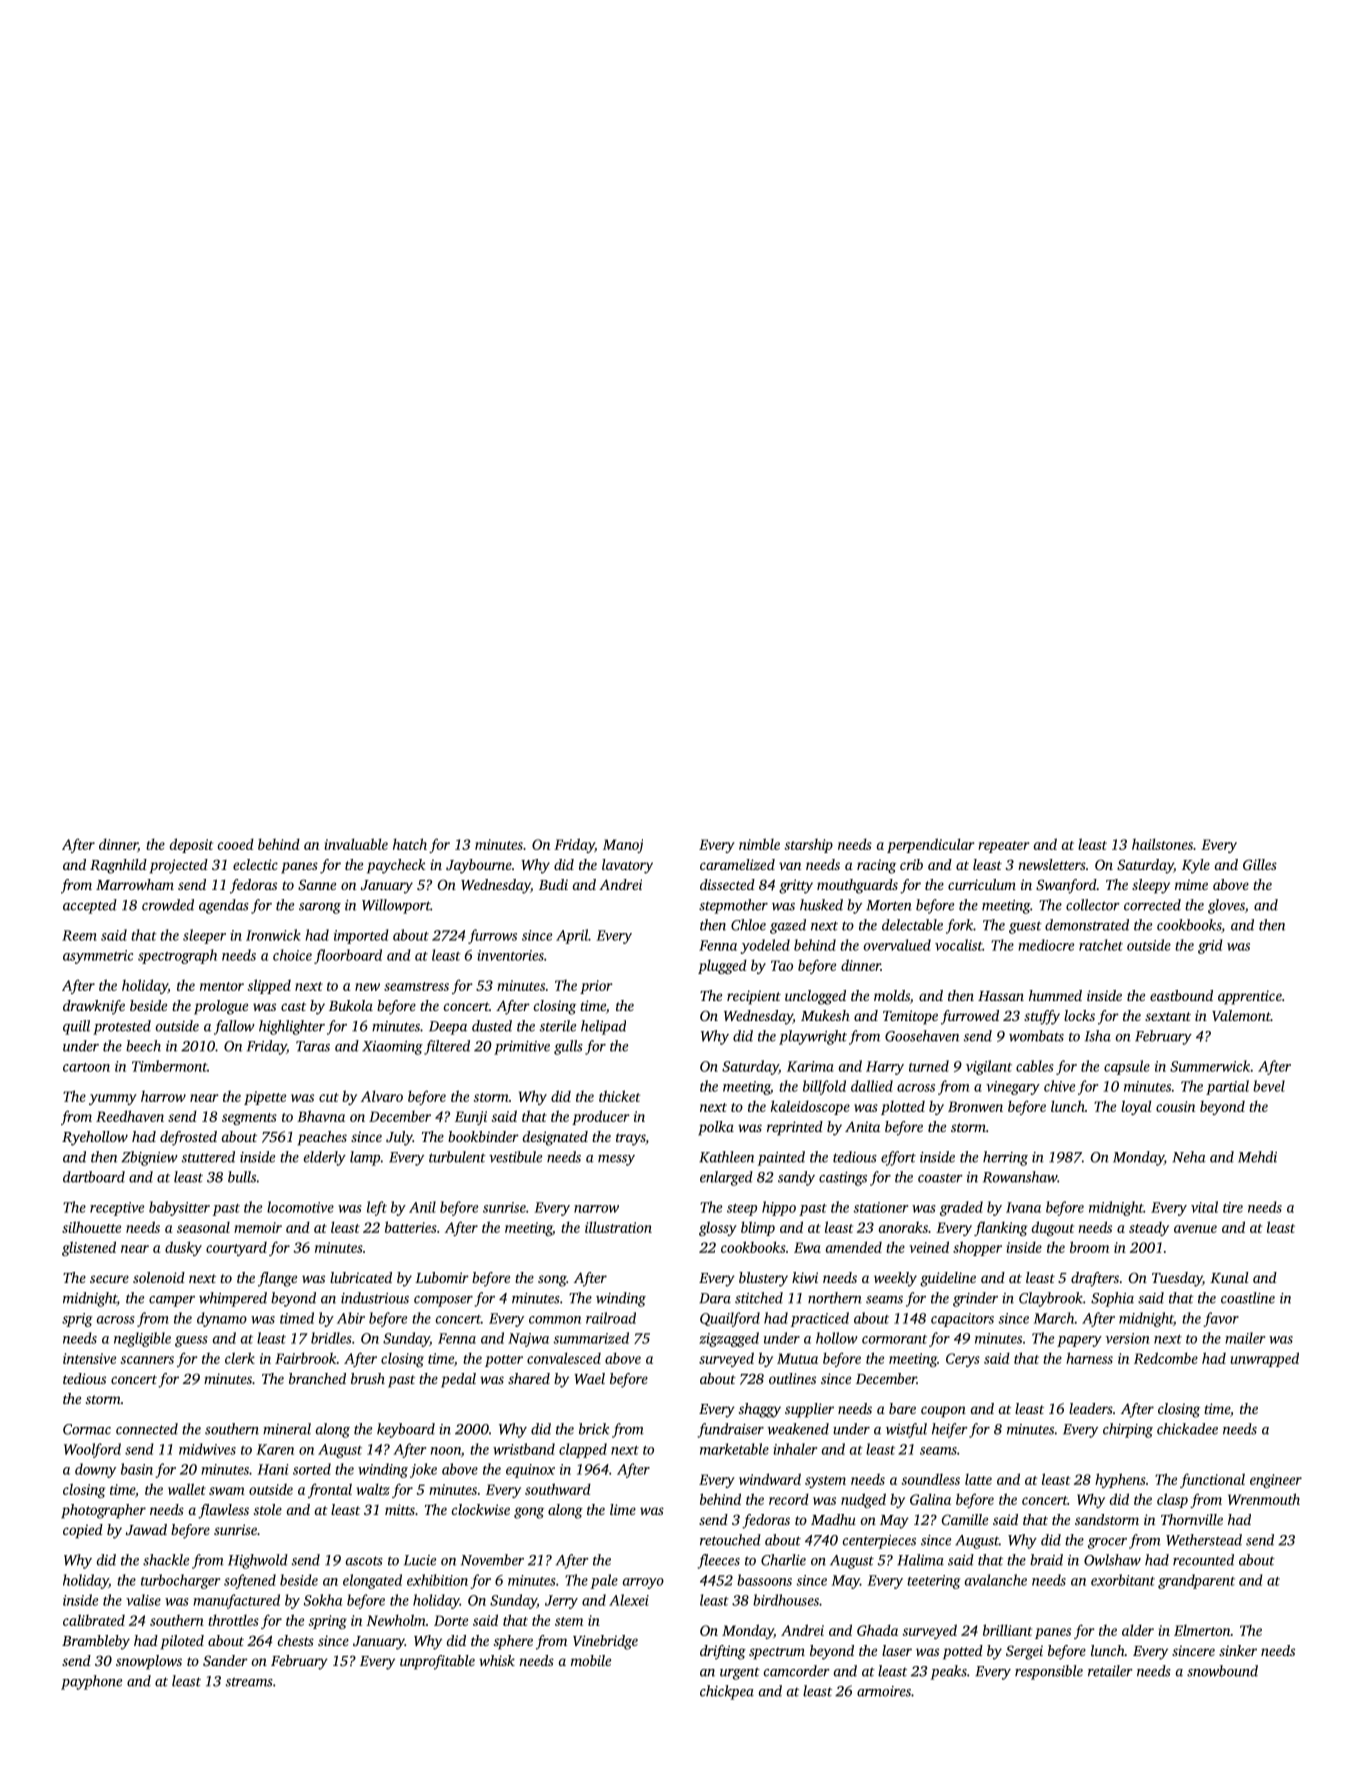 The height and width of the image is (1765, 1364). What do you see at coordinates (623, 846) in the image?
I see `Manoj` at bounding box center [623, 846].
